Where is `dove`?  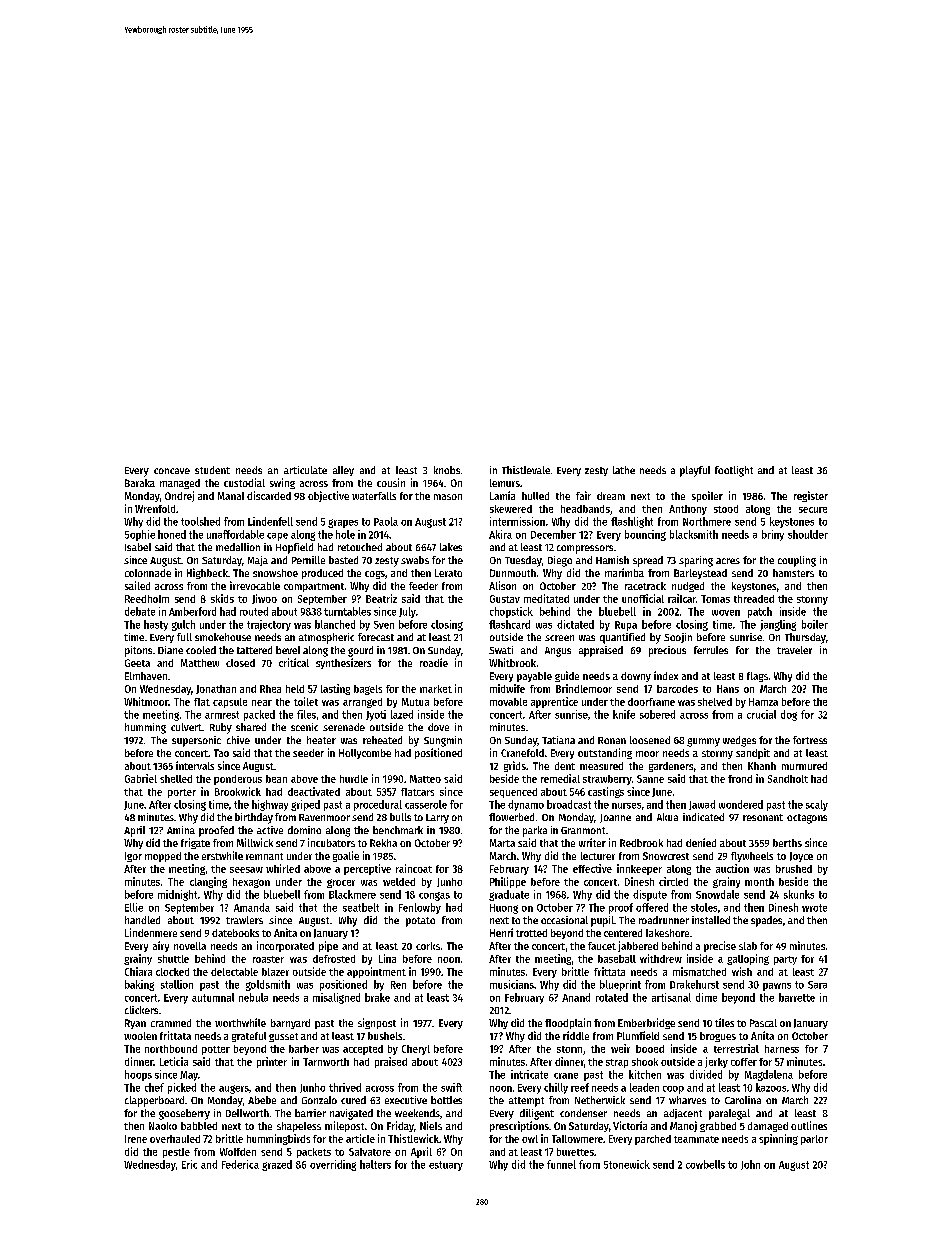
dove is located at coordinates (438, 727).
